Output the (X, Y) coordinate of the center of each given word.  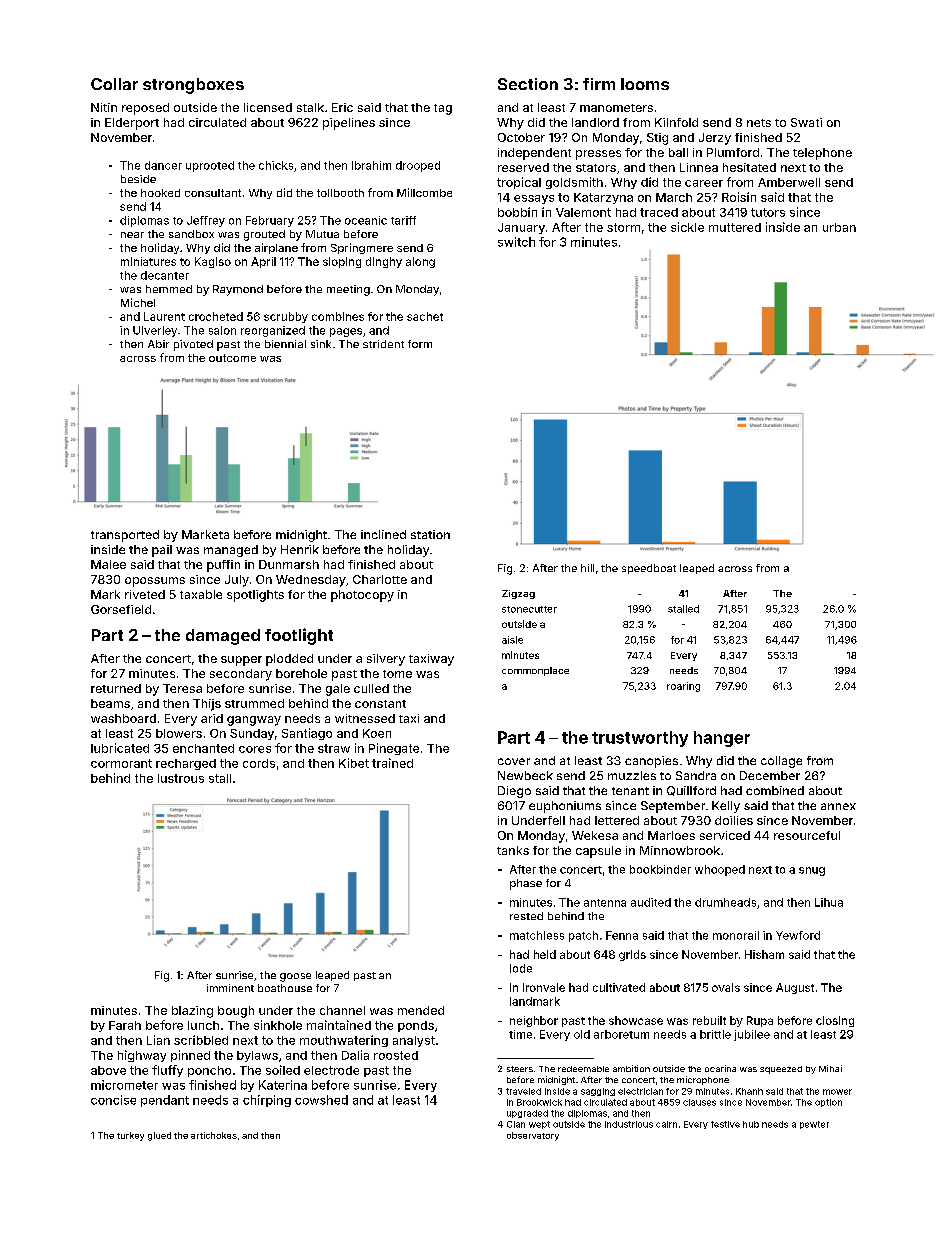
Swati (806, 122)
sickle (687, 227)
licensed (268, 107)
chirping (267, 1101)
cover (514, 761)
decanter (165, 275)
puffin (223, 566)
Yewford (798, 935)
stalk (310, 107)
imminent (230, 988)
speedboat (649, 569)
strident (383, 344)
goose (295, 977)
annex (838, 806)
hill (587, 568)
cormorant (121, 763)
